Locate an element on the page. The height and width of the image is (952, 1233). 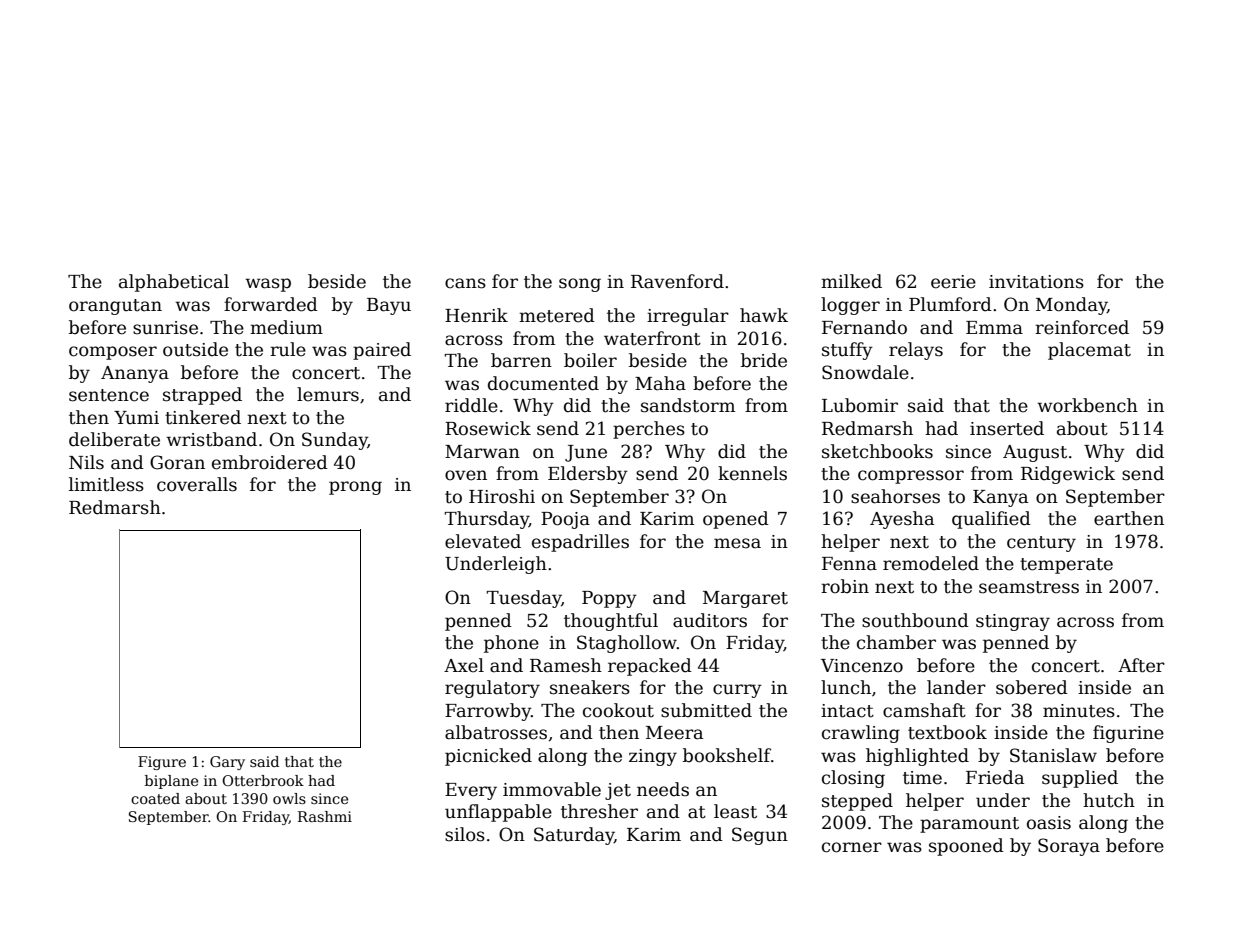
milked is located at coordinates (851, 281).
